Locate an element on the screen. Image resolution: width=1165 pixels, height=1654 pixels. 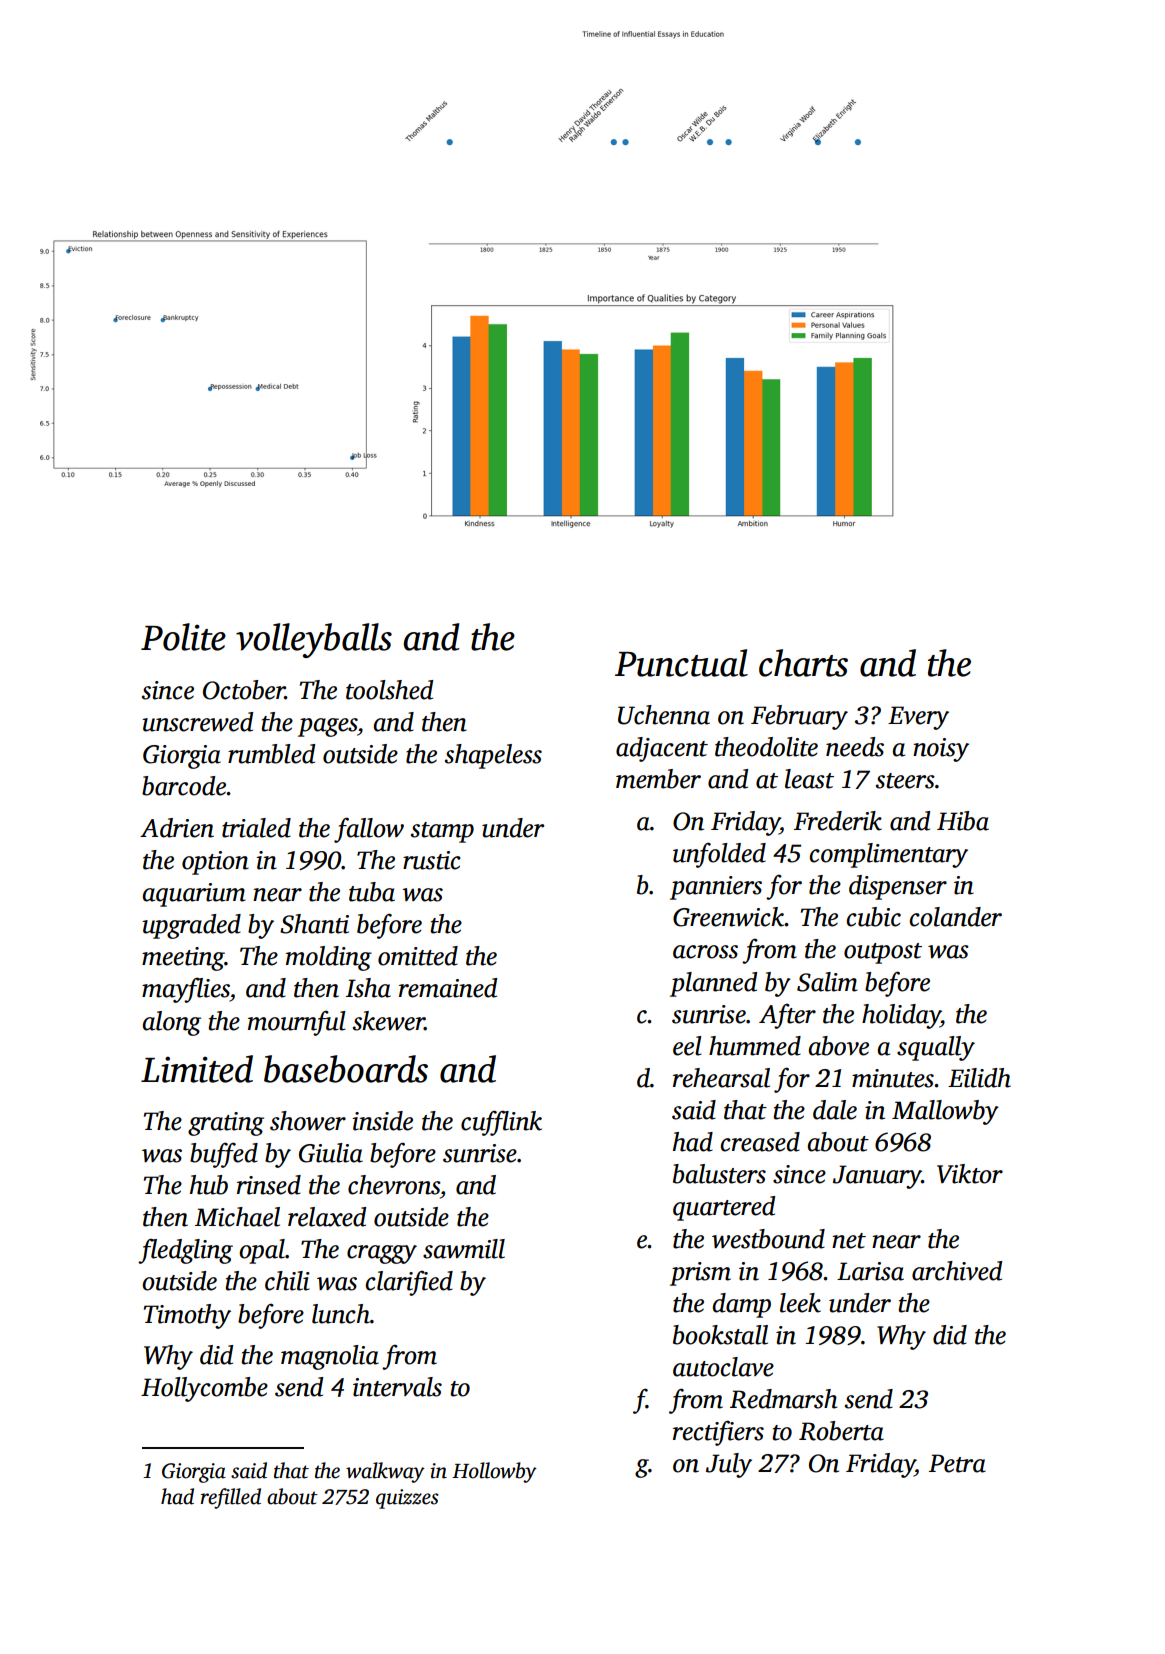
dale is located at coordinates (835, 1110).
